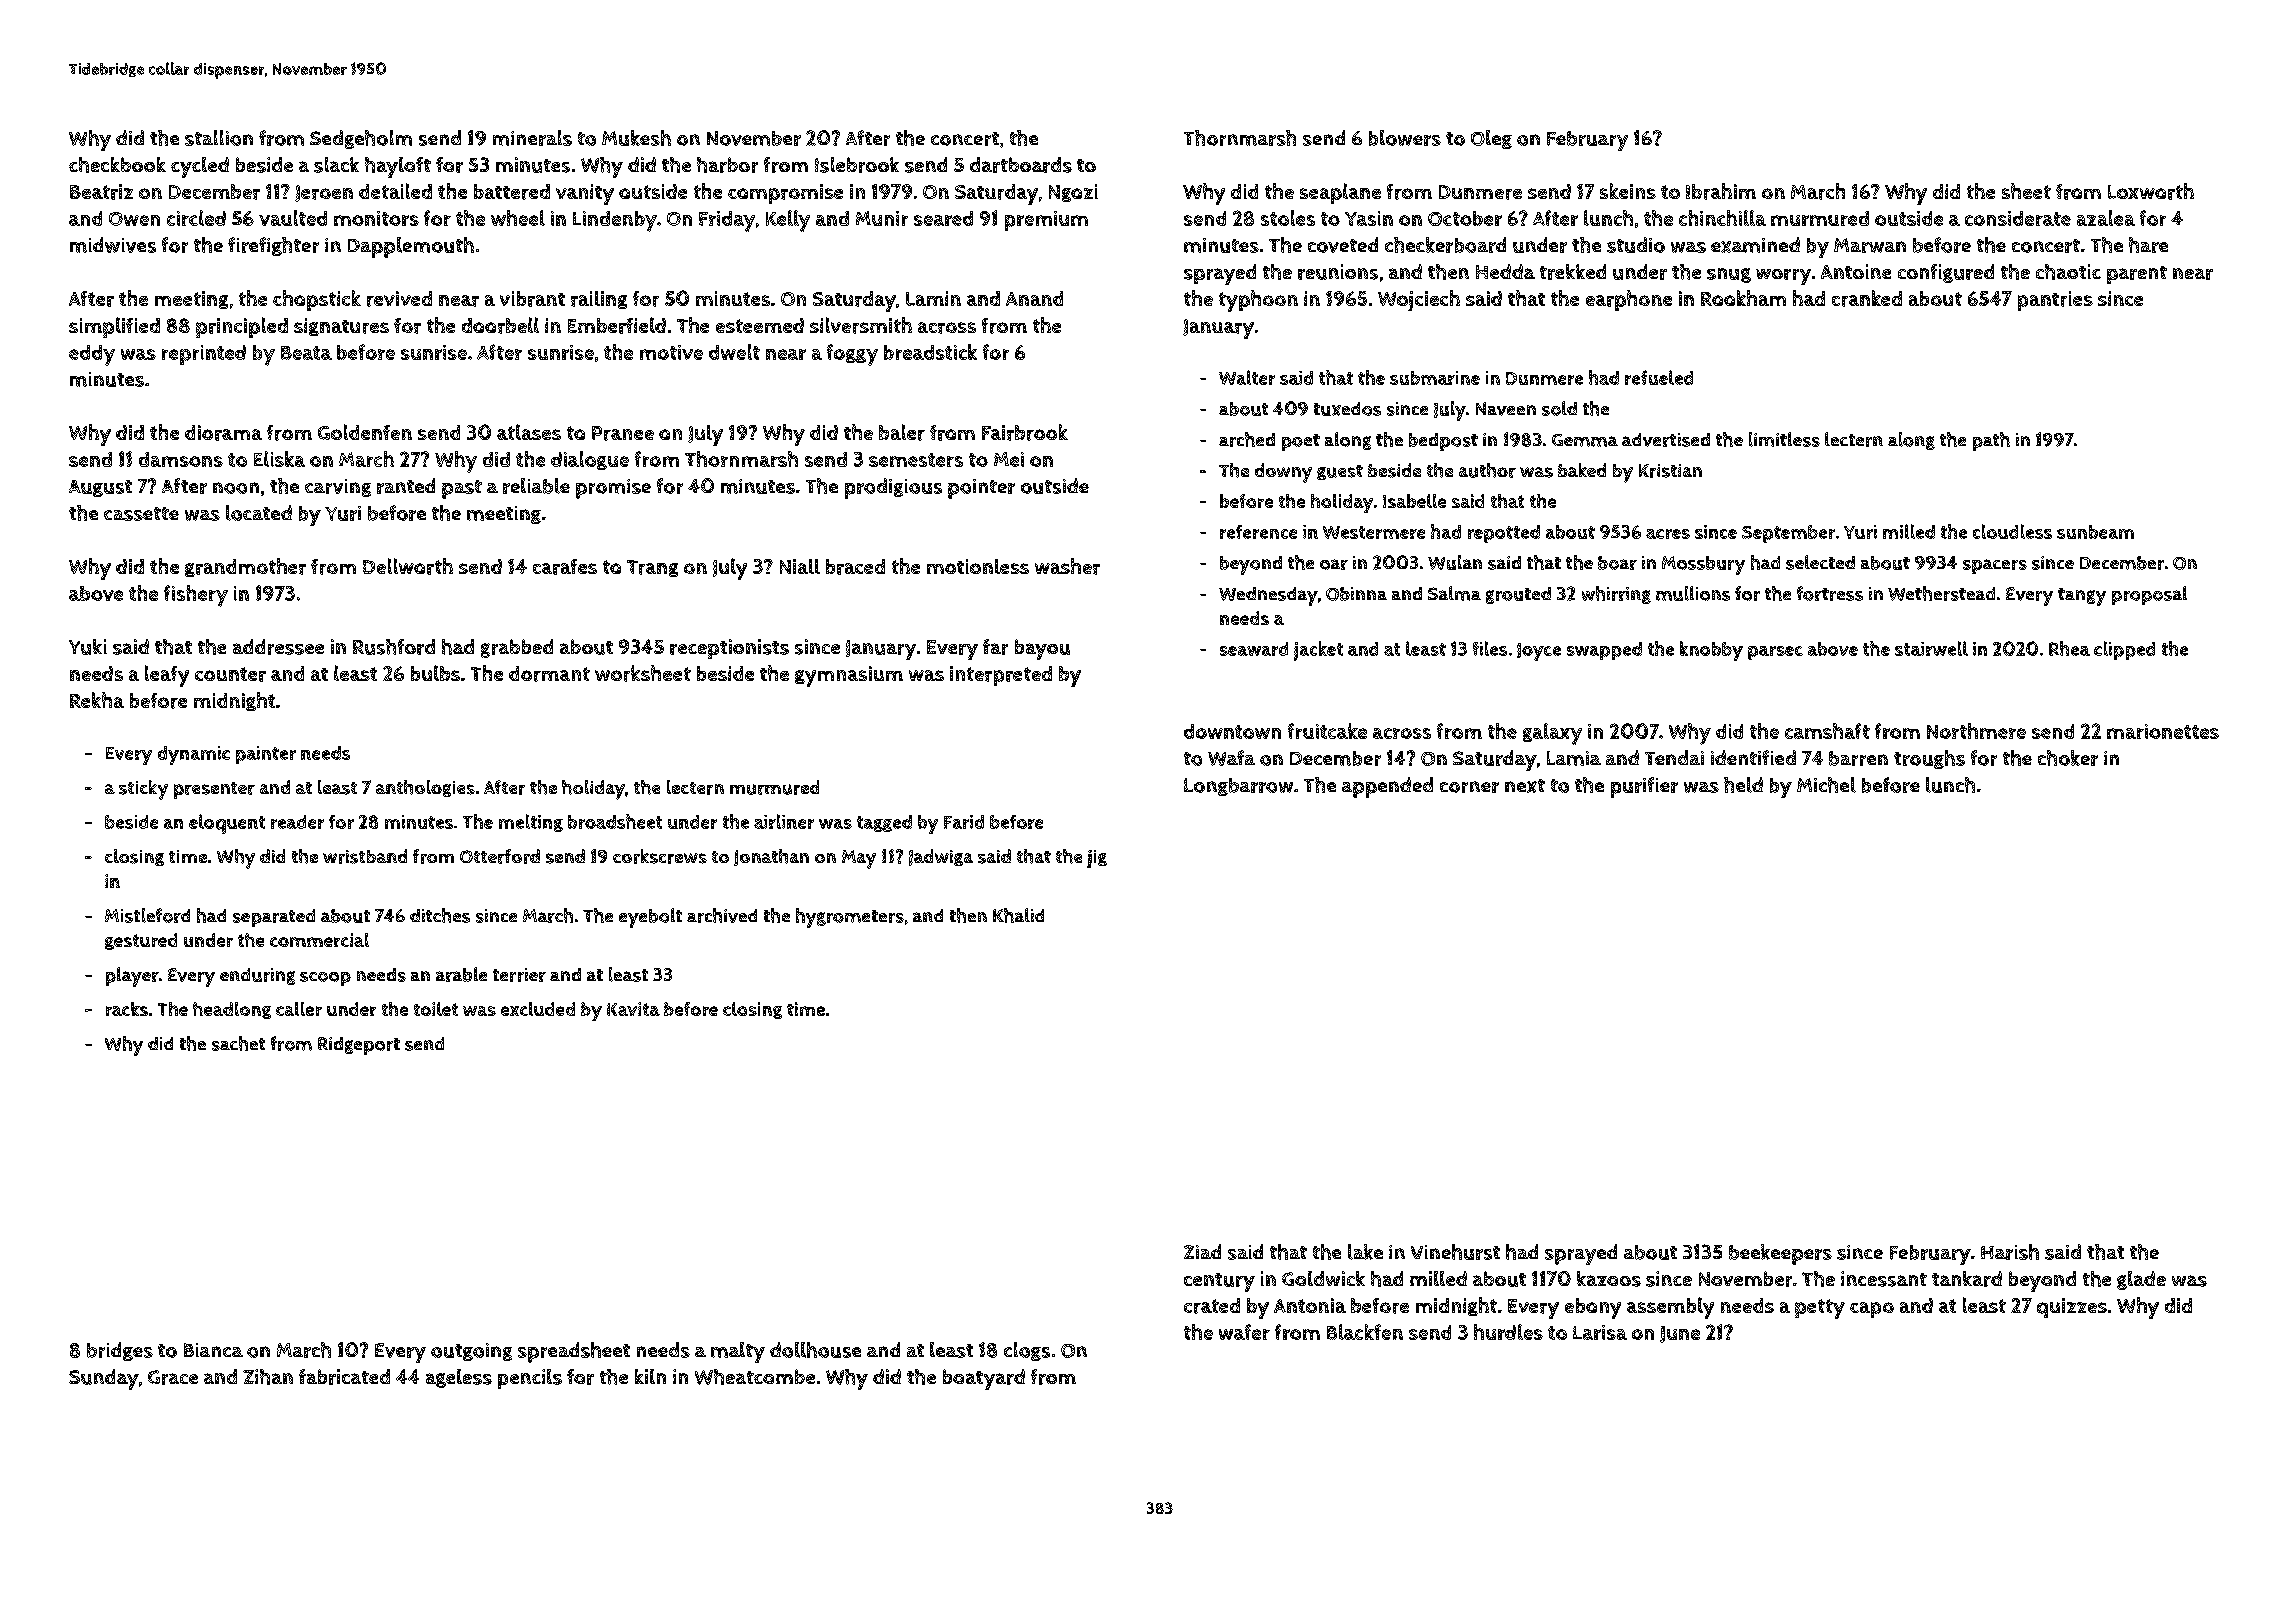  Describe the element at coordinates (1668, 534) in the screenshot. I see `acres` at that location.
